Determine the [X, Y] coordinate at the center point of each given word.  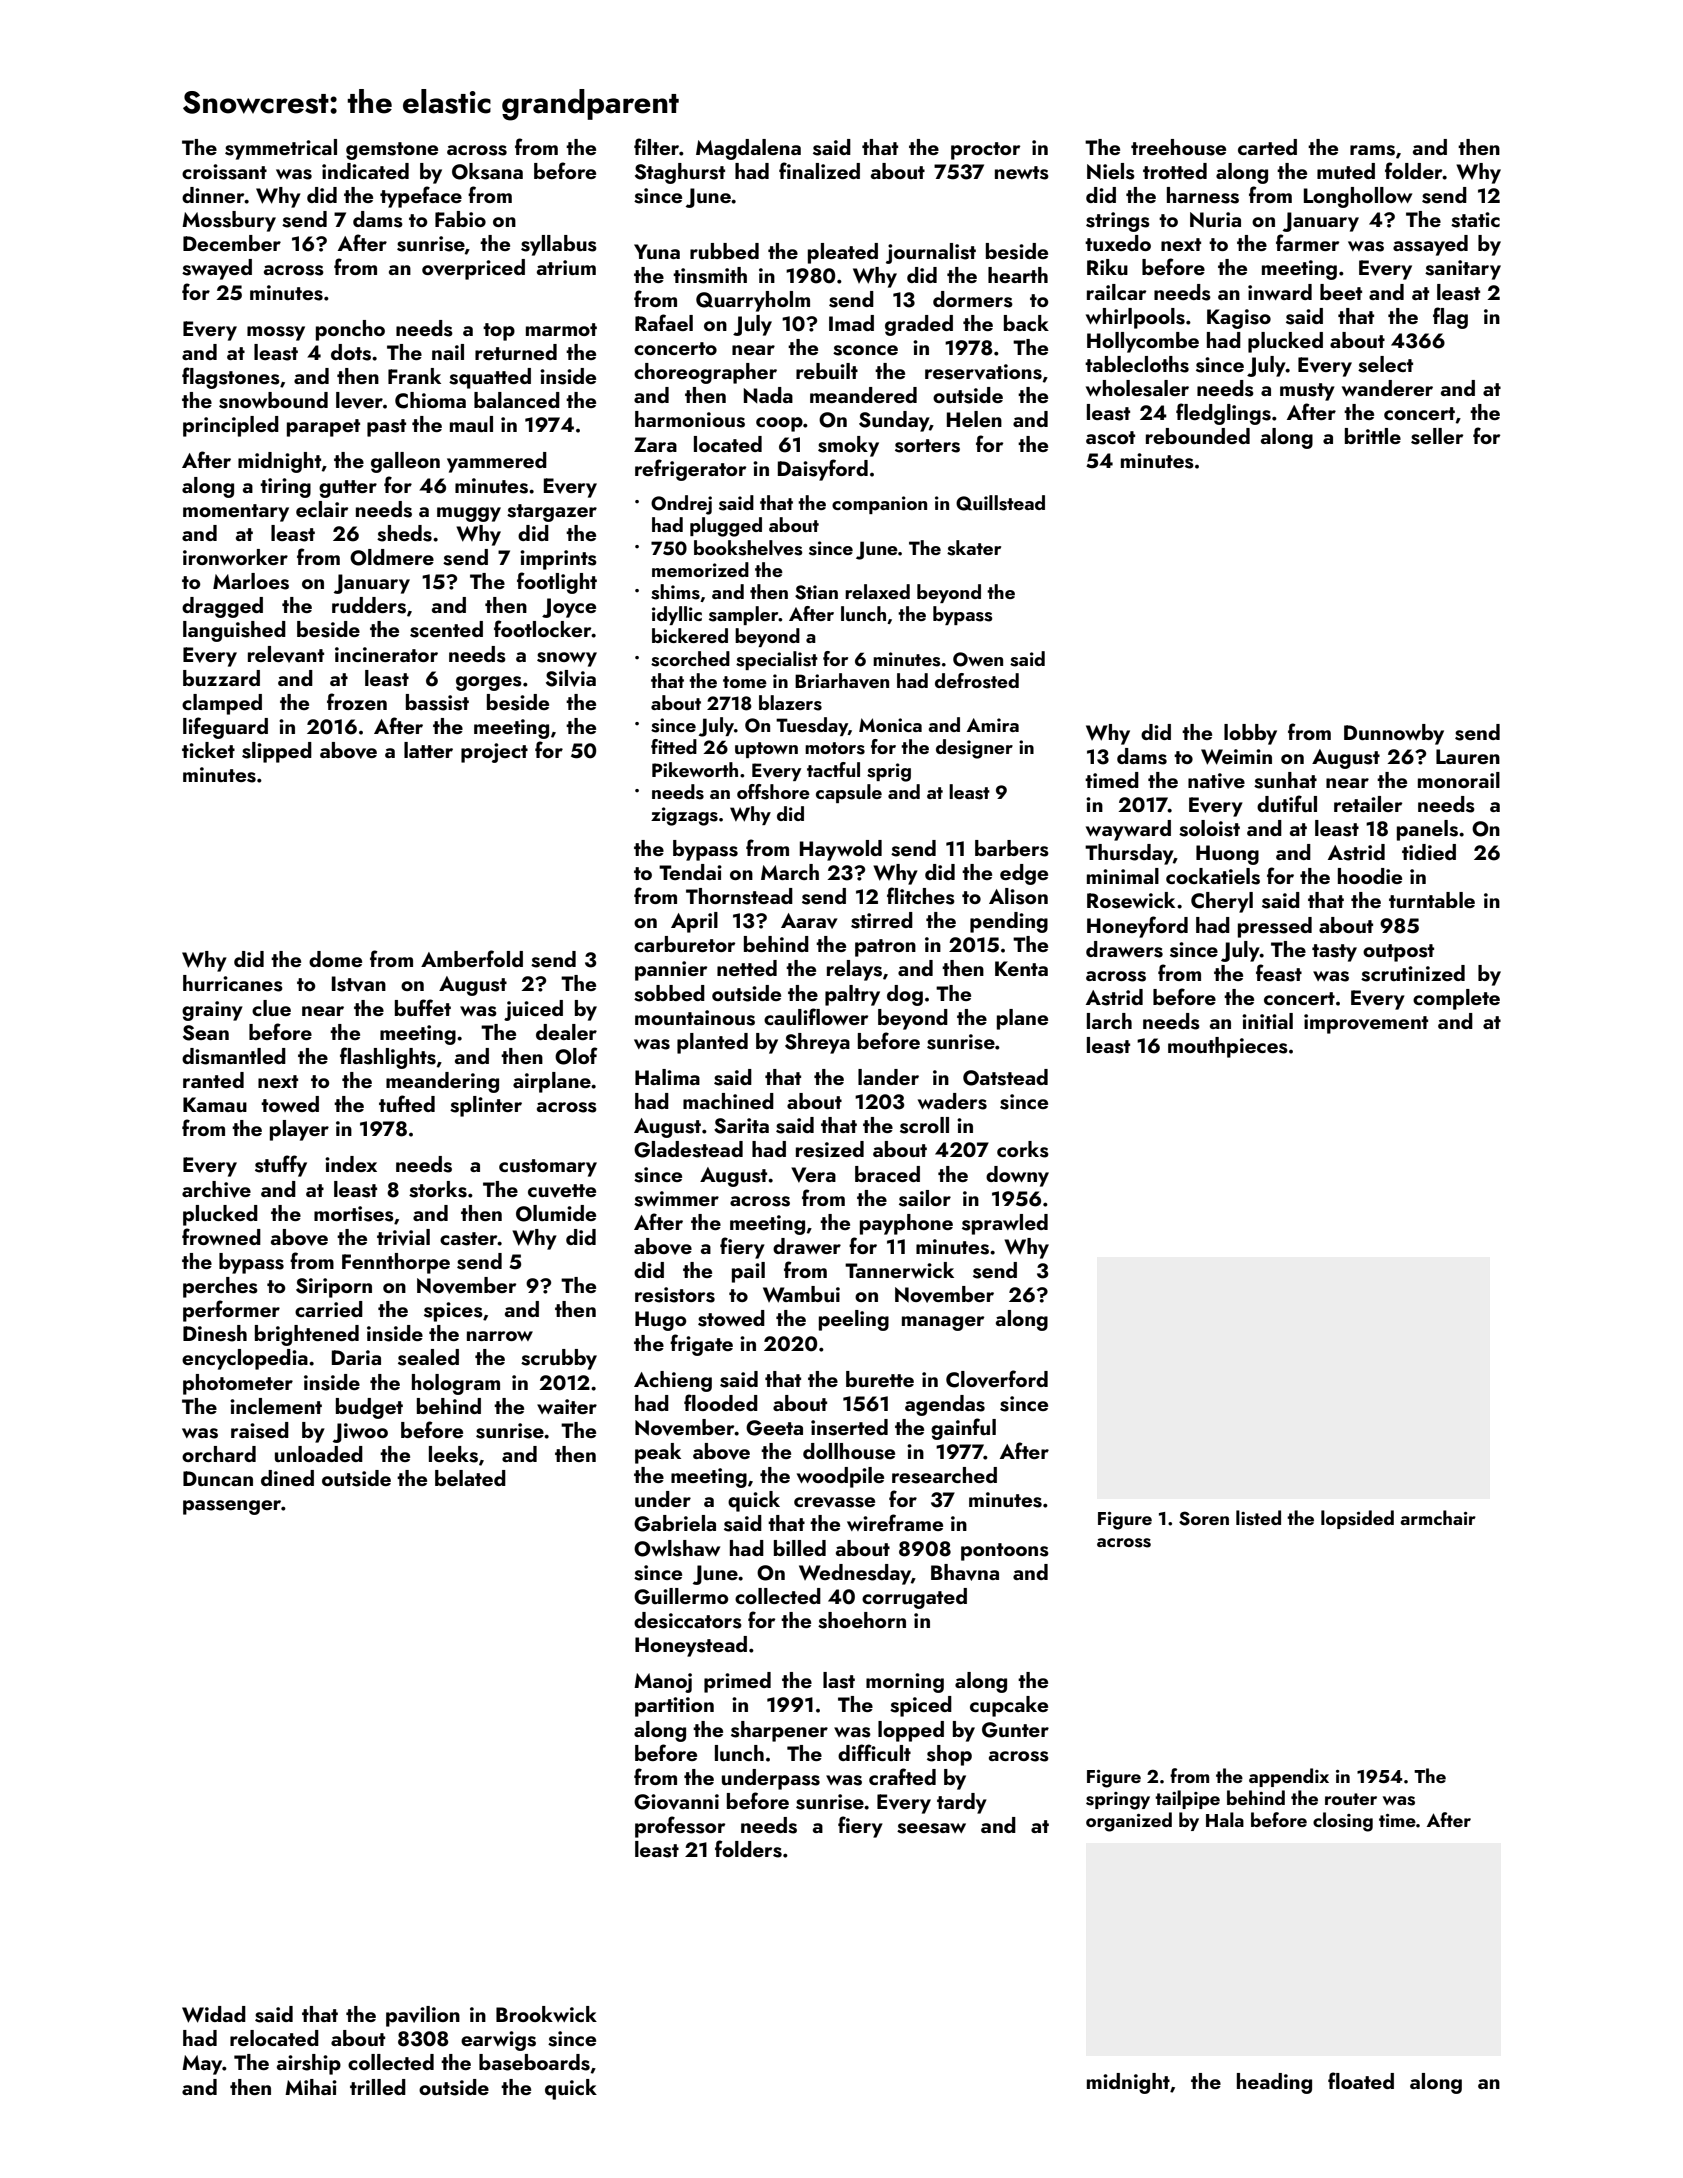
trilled [378, 2087]
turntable [1432, 900]
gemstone [392, 151]
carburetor [685, 944]
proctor [986, 151]
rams [1372, 150]
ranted [213, 1080]
